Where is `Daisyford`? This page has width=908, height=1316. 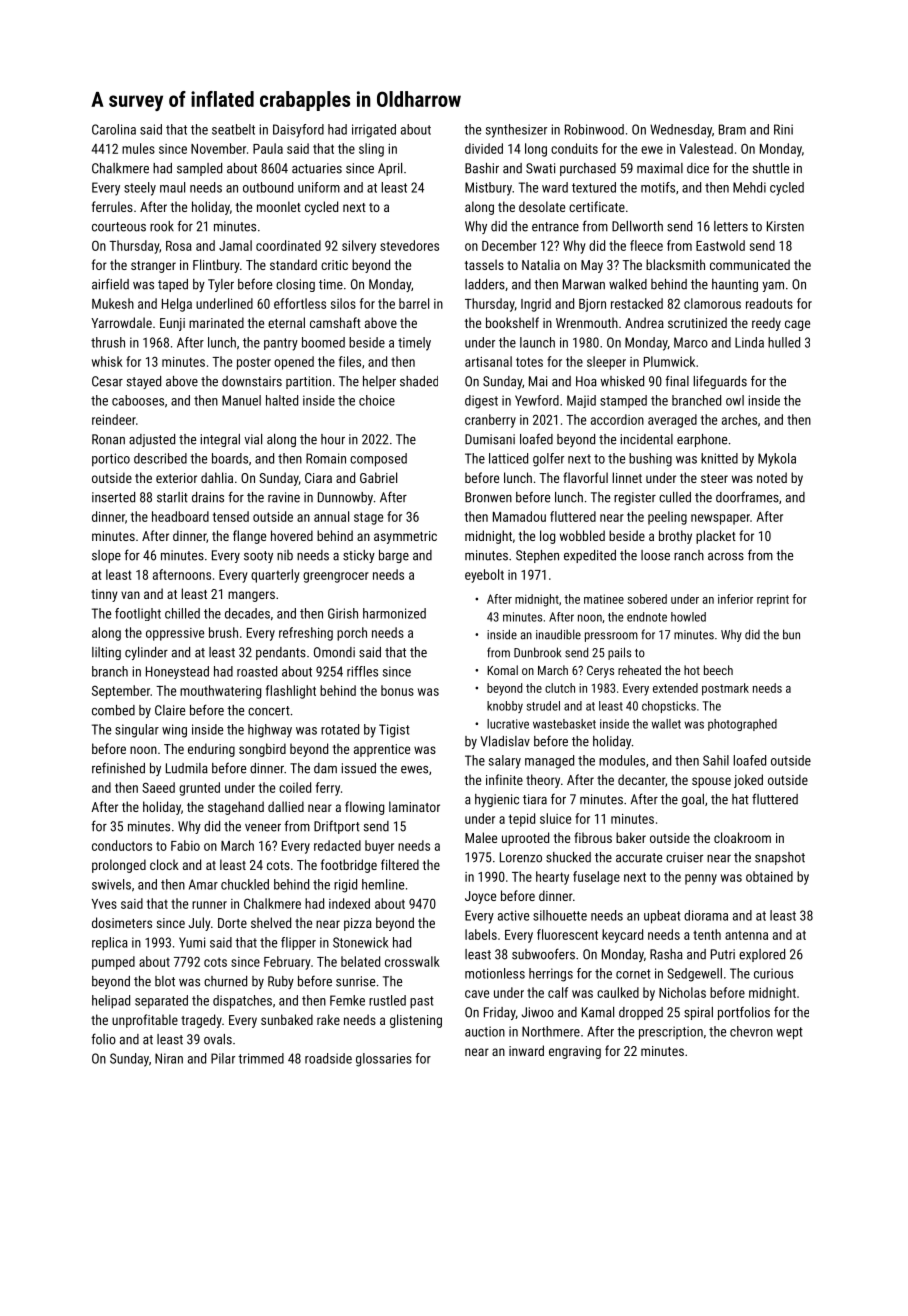 Daisyford is located at coordinates (298, 131).
